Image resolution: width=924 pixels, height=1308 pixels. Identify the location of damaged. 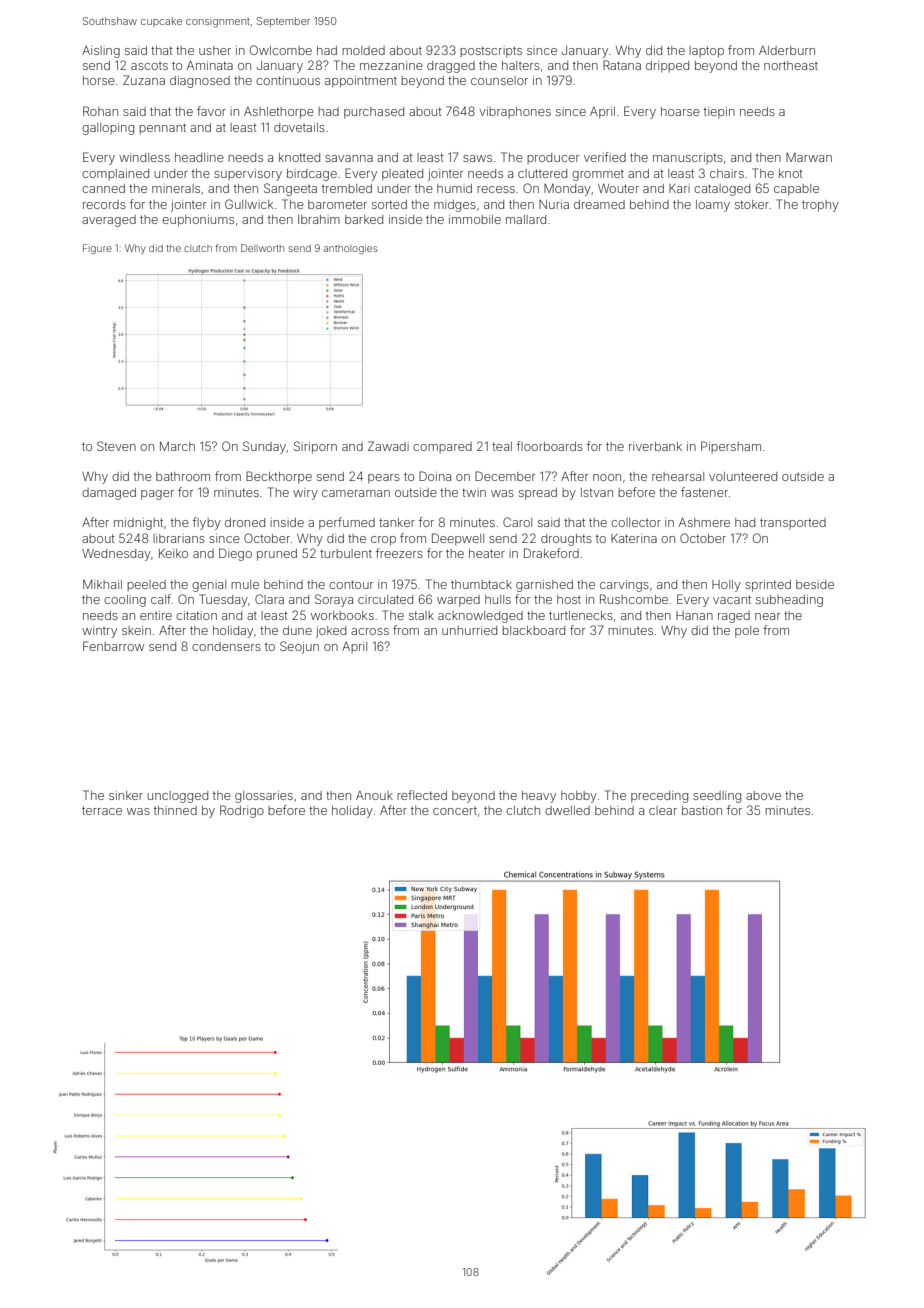
(109, 494).
